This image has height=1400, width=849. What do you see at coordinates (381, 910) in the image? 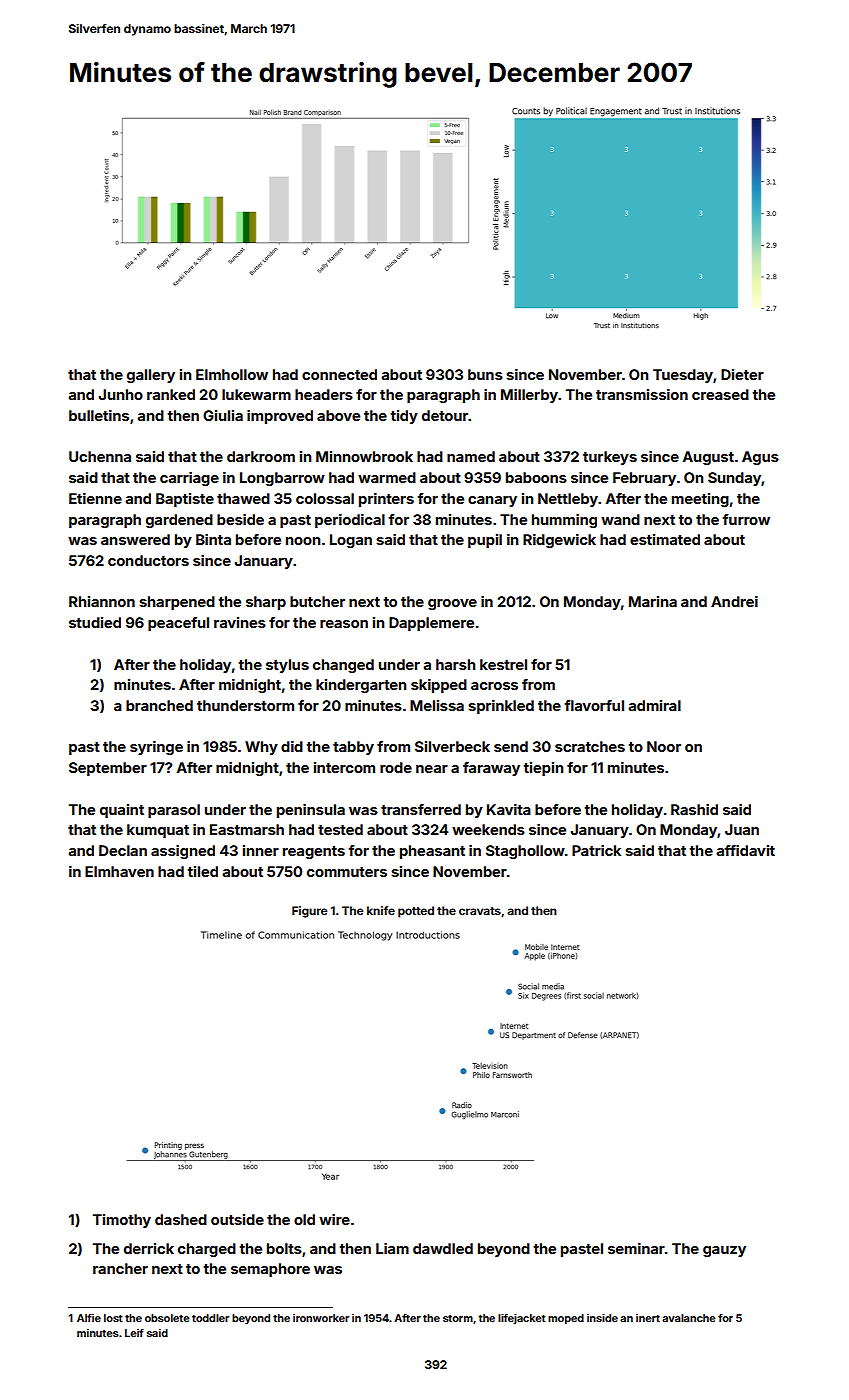
I see `knife` at bounding box center [381, 910].
